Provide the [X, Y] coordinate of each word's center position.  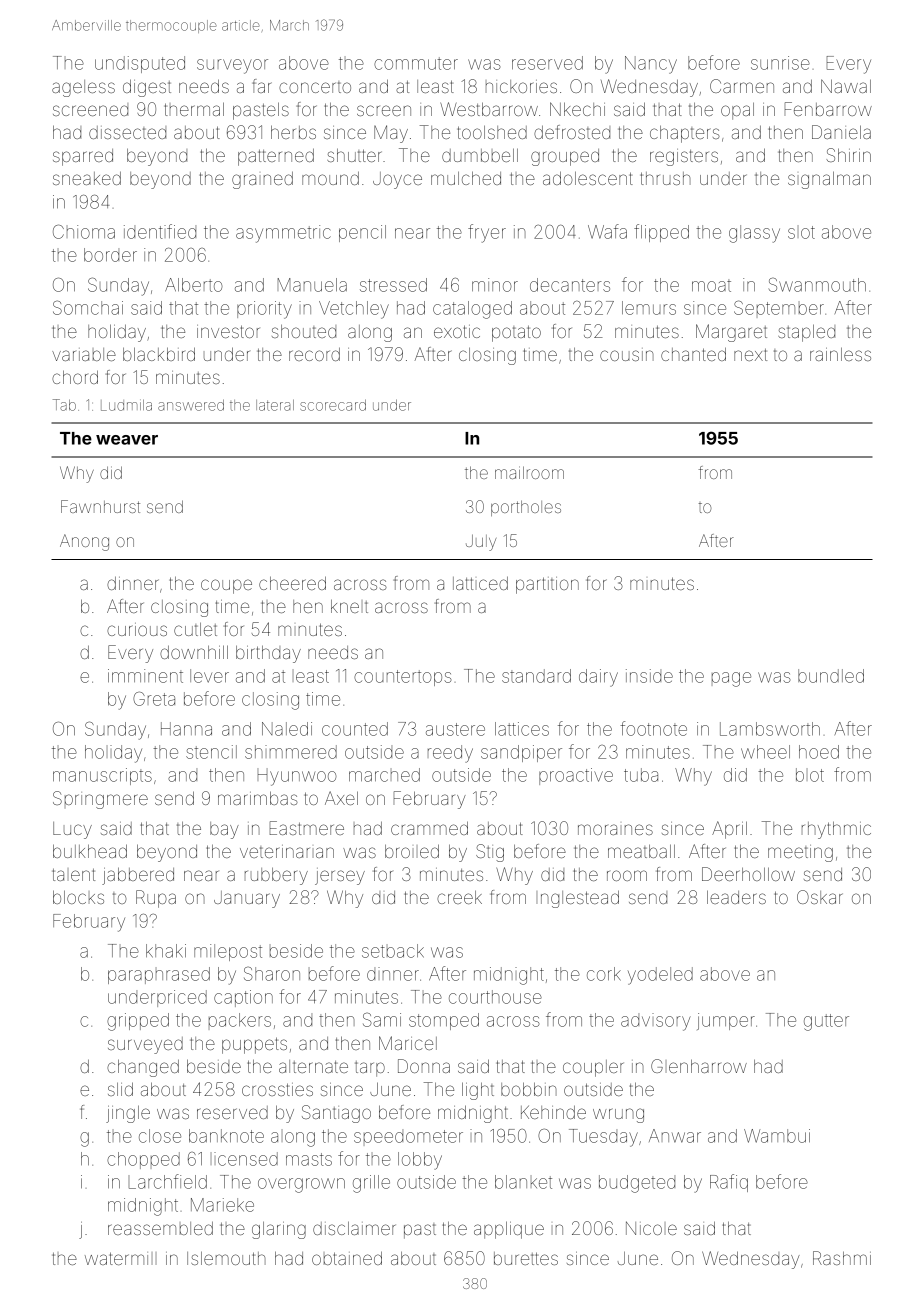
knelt [349, 606]
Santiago [336, 1114]
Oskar [820, 897]
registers [684, 157]
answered [191, 405]
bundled [831, 676]
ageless [83, 88]
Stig [490, 853]
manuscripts [102, 776]
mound [330, 178]
